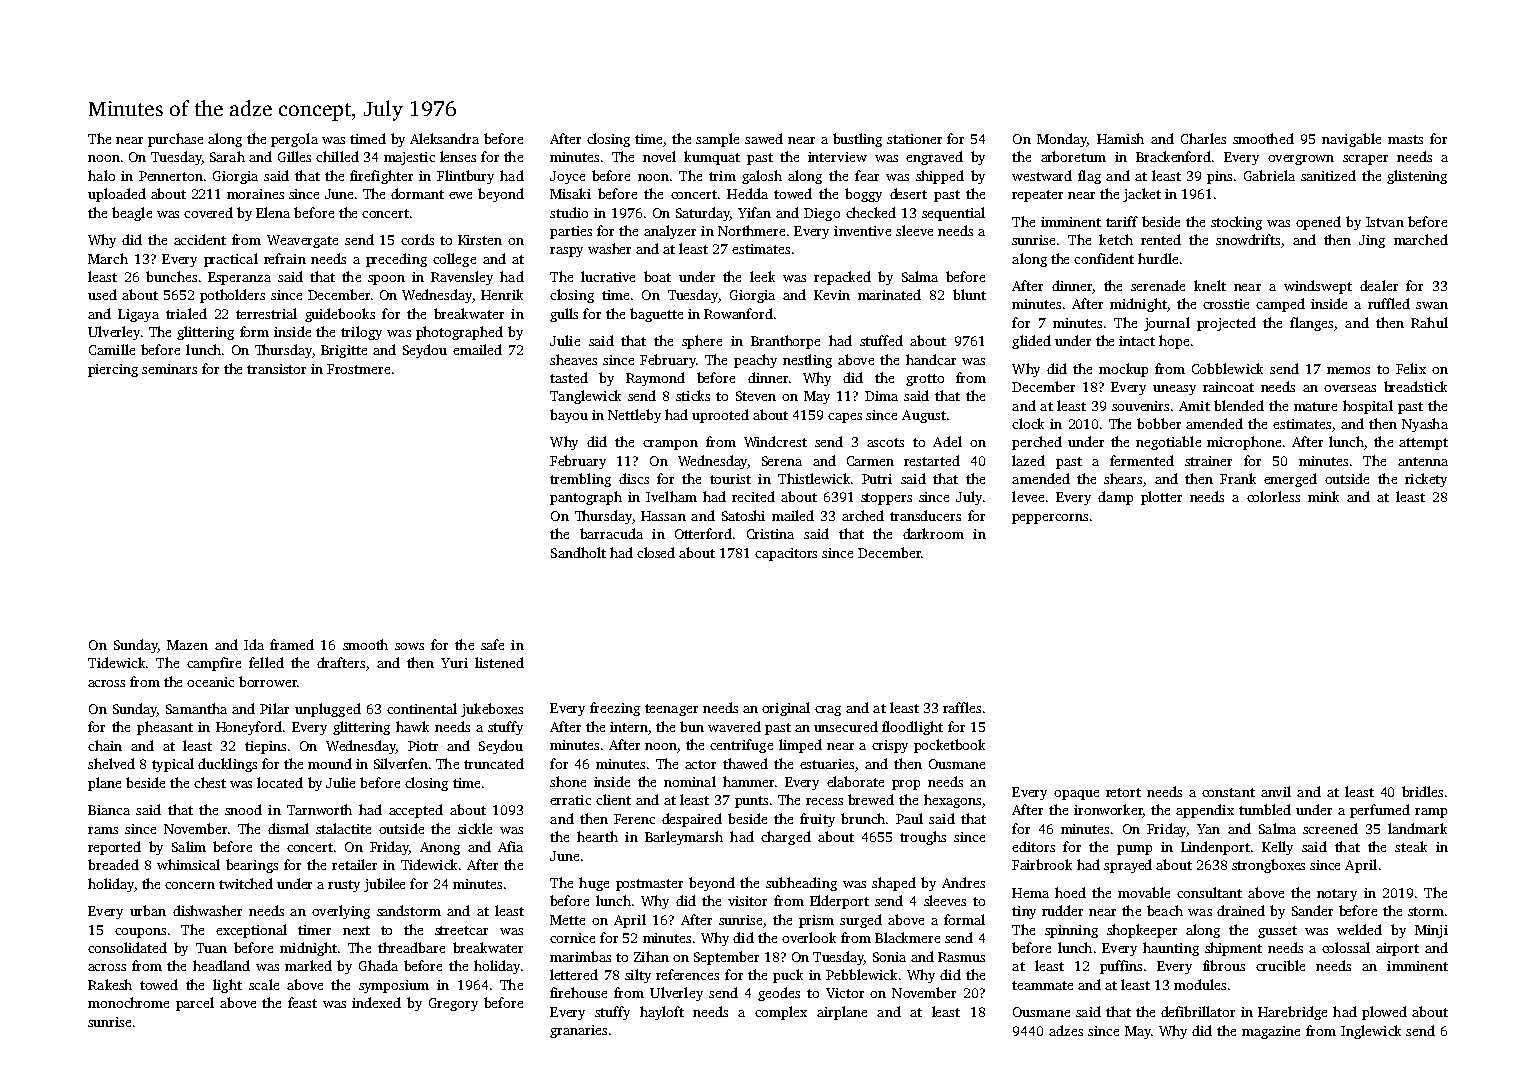 This screenshot has height=1086, width=1536. I want to click on stationer, so click(914, 139).
